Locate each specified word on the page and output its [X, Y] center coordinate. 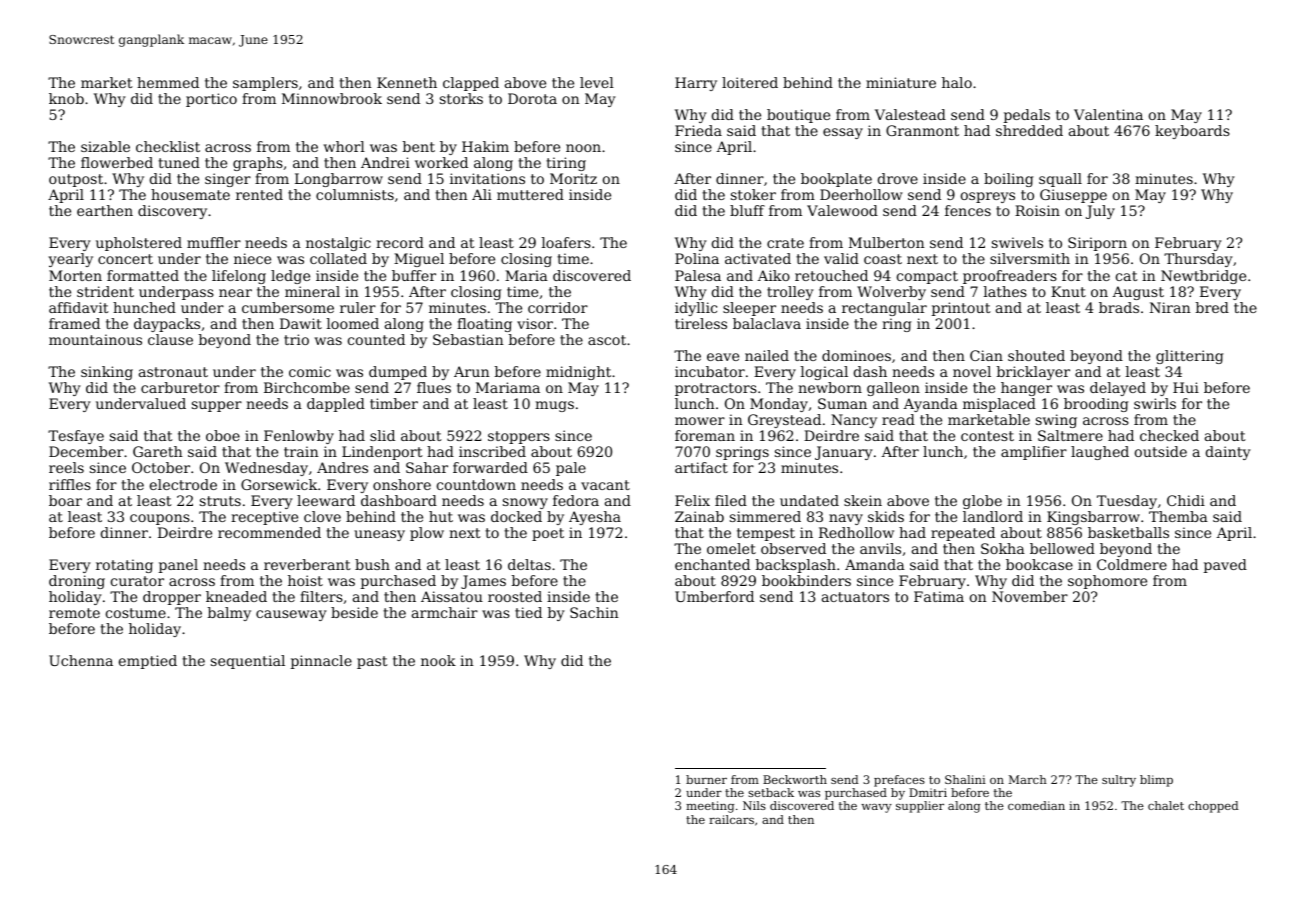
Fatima [939, 596]
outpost [76, 180]
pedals [1027, 116]
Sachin [594, 612]
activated [758, 258]
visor [535, 323]
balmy [229, 614]
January [844, 453]
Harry [696, 84]
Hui [1186, 387]
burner [706, 779]
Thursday [1198, 260]
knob [66, 98]
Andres [342, 467]
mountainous [95, 339]
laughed [1100, 453]
